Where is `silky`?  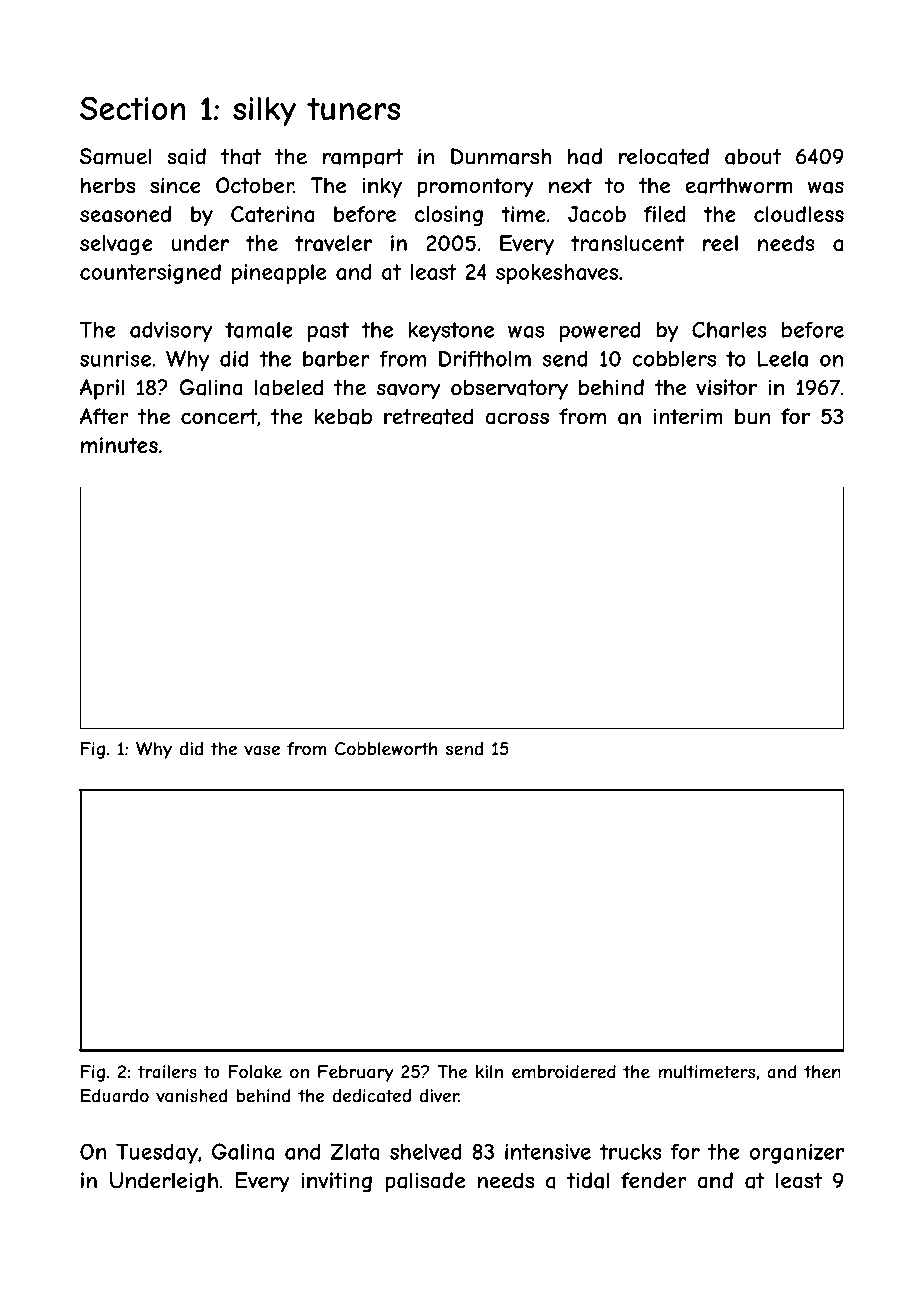
silky is located at coordinates (264, 111).
